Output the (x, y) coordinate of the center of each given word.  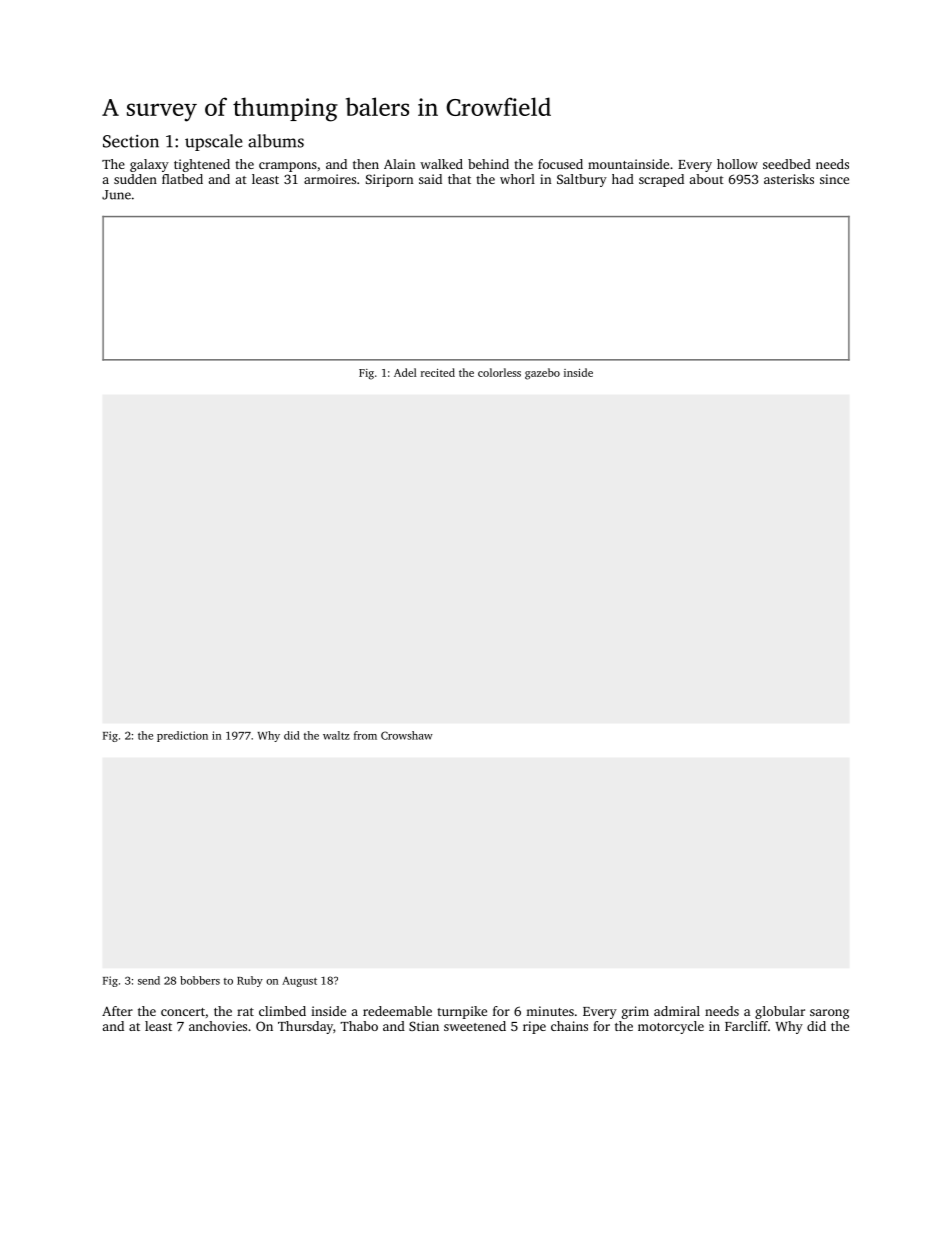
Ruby (250, 981)
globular (780, 1012)
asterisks (789, 179)
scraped (661, 180)
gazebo (542, 374)
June (116, 195)
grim (635, 1012)
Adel (405, 372)
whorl (517, 179)
